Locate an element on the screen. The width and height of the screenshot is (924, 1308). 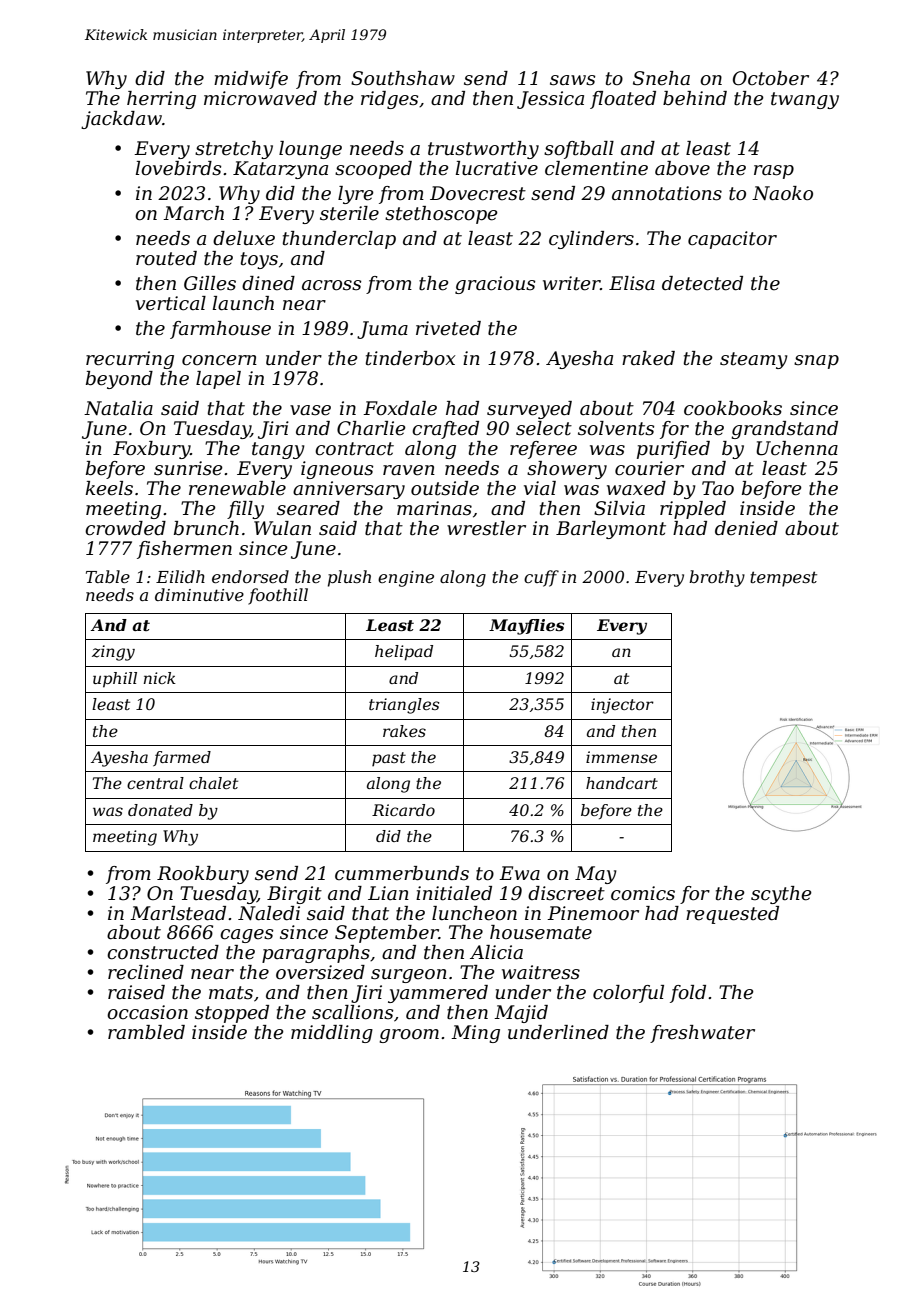
above is located at coordinates (682, 168).
